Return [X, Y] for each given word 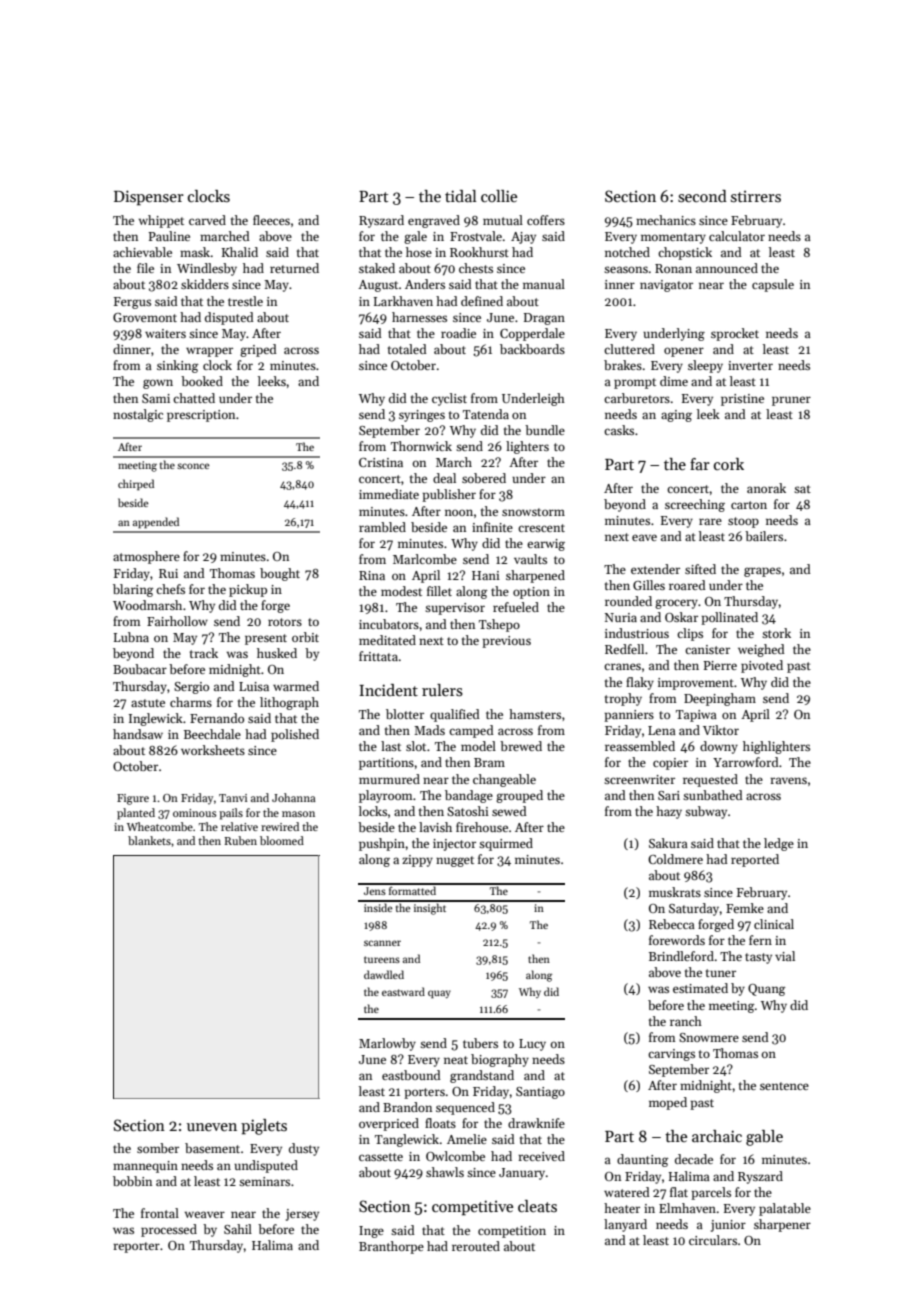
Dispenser [149, 198]
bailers [764, 536]
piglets [264, 1127]
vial [785, 956]
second [702, 196]
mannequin [145, 1167]
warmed [296, 686]
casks [619, 430]
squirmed [506, 844]
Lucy [532, 1045]
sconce [193, 466]
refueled [516, 607]
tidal [461, 196]
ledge [779, 844]
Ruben [240, 840]
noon [459, 512]
